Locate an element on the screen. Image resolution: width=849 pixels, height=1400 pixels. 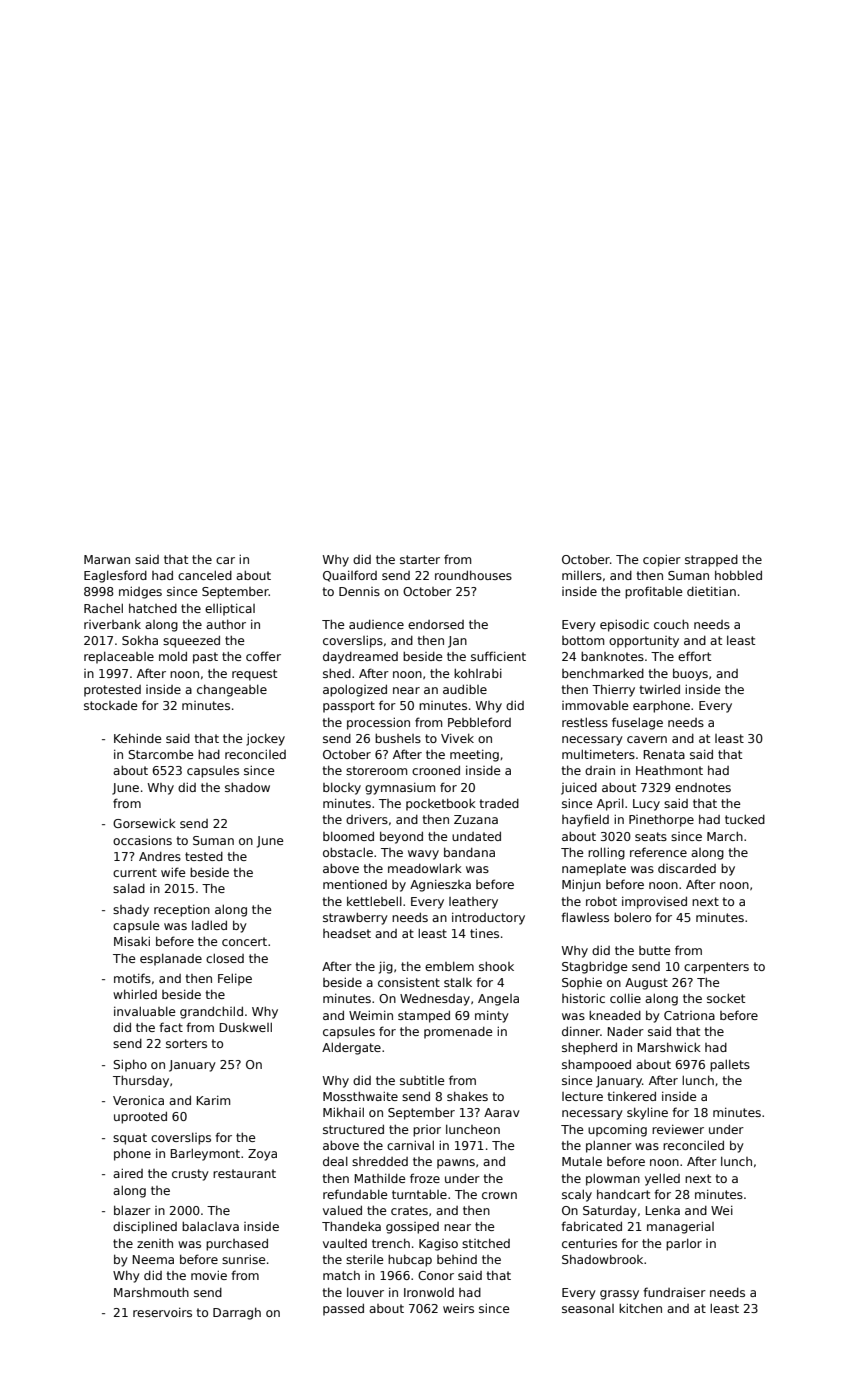
Barleymont is located at coordinates (205, 1154).
